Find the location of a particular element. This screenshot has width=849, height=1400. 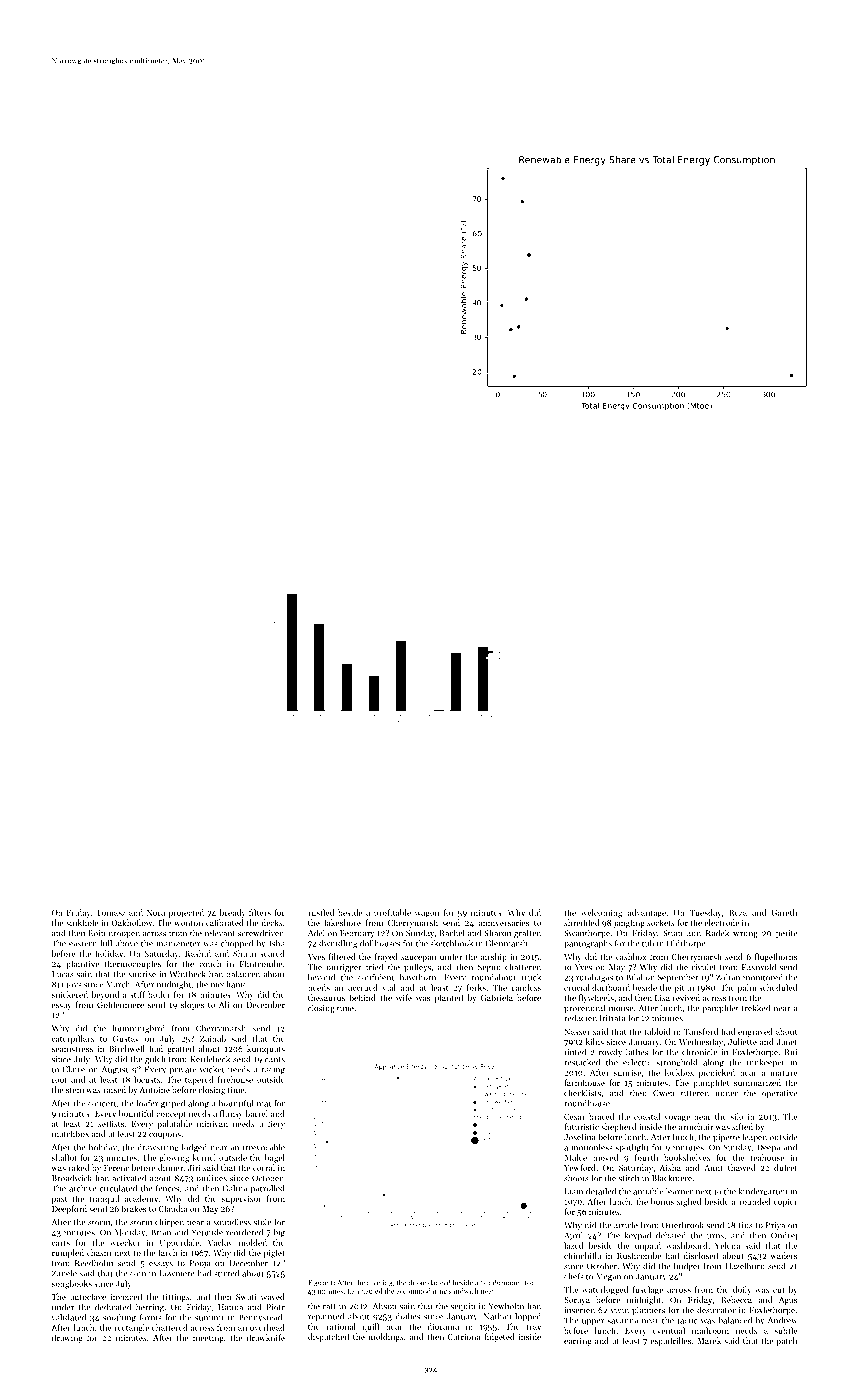

flywheels is located at coordinates (596, 998).
